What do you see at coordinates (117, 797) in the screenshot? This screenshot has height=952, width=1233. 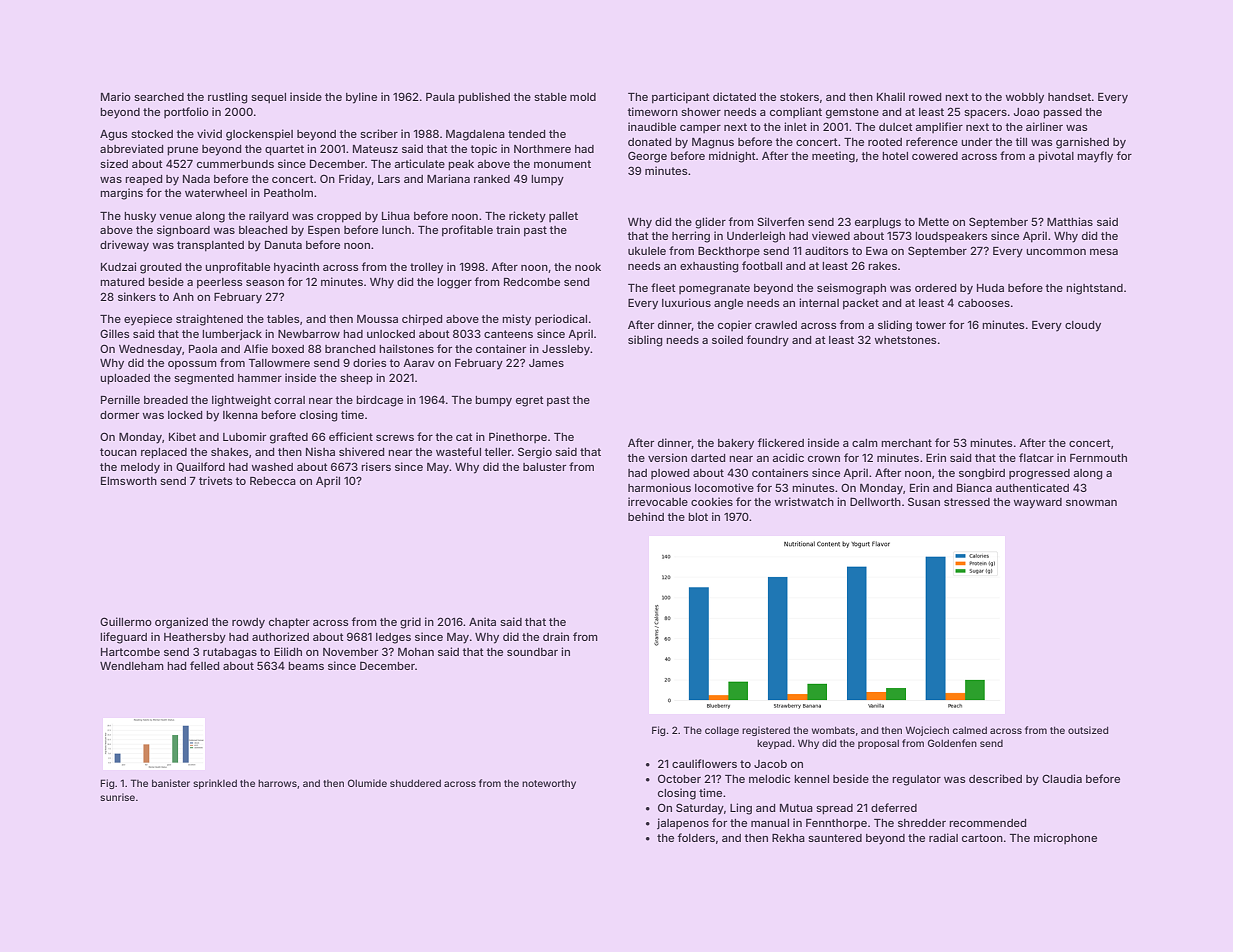 I see `sunrise` at bounding box center [117, 797].
